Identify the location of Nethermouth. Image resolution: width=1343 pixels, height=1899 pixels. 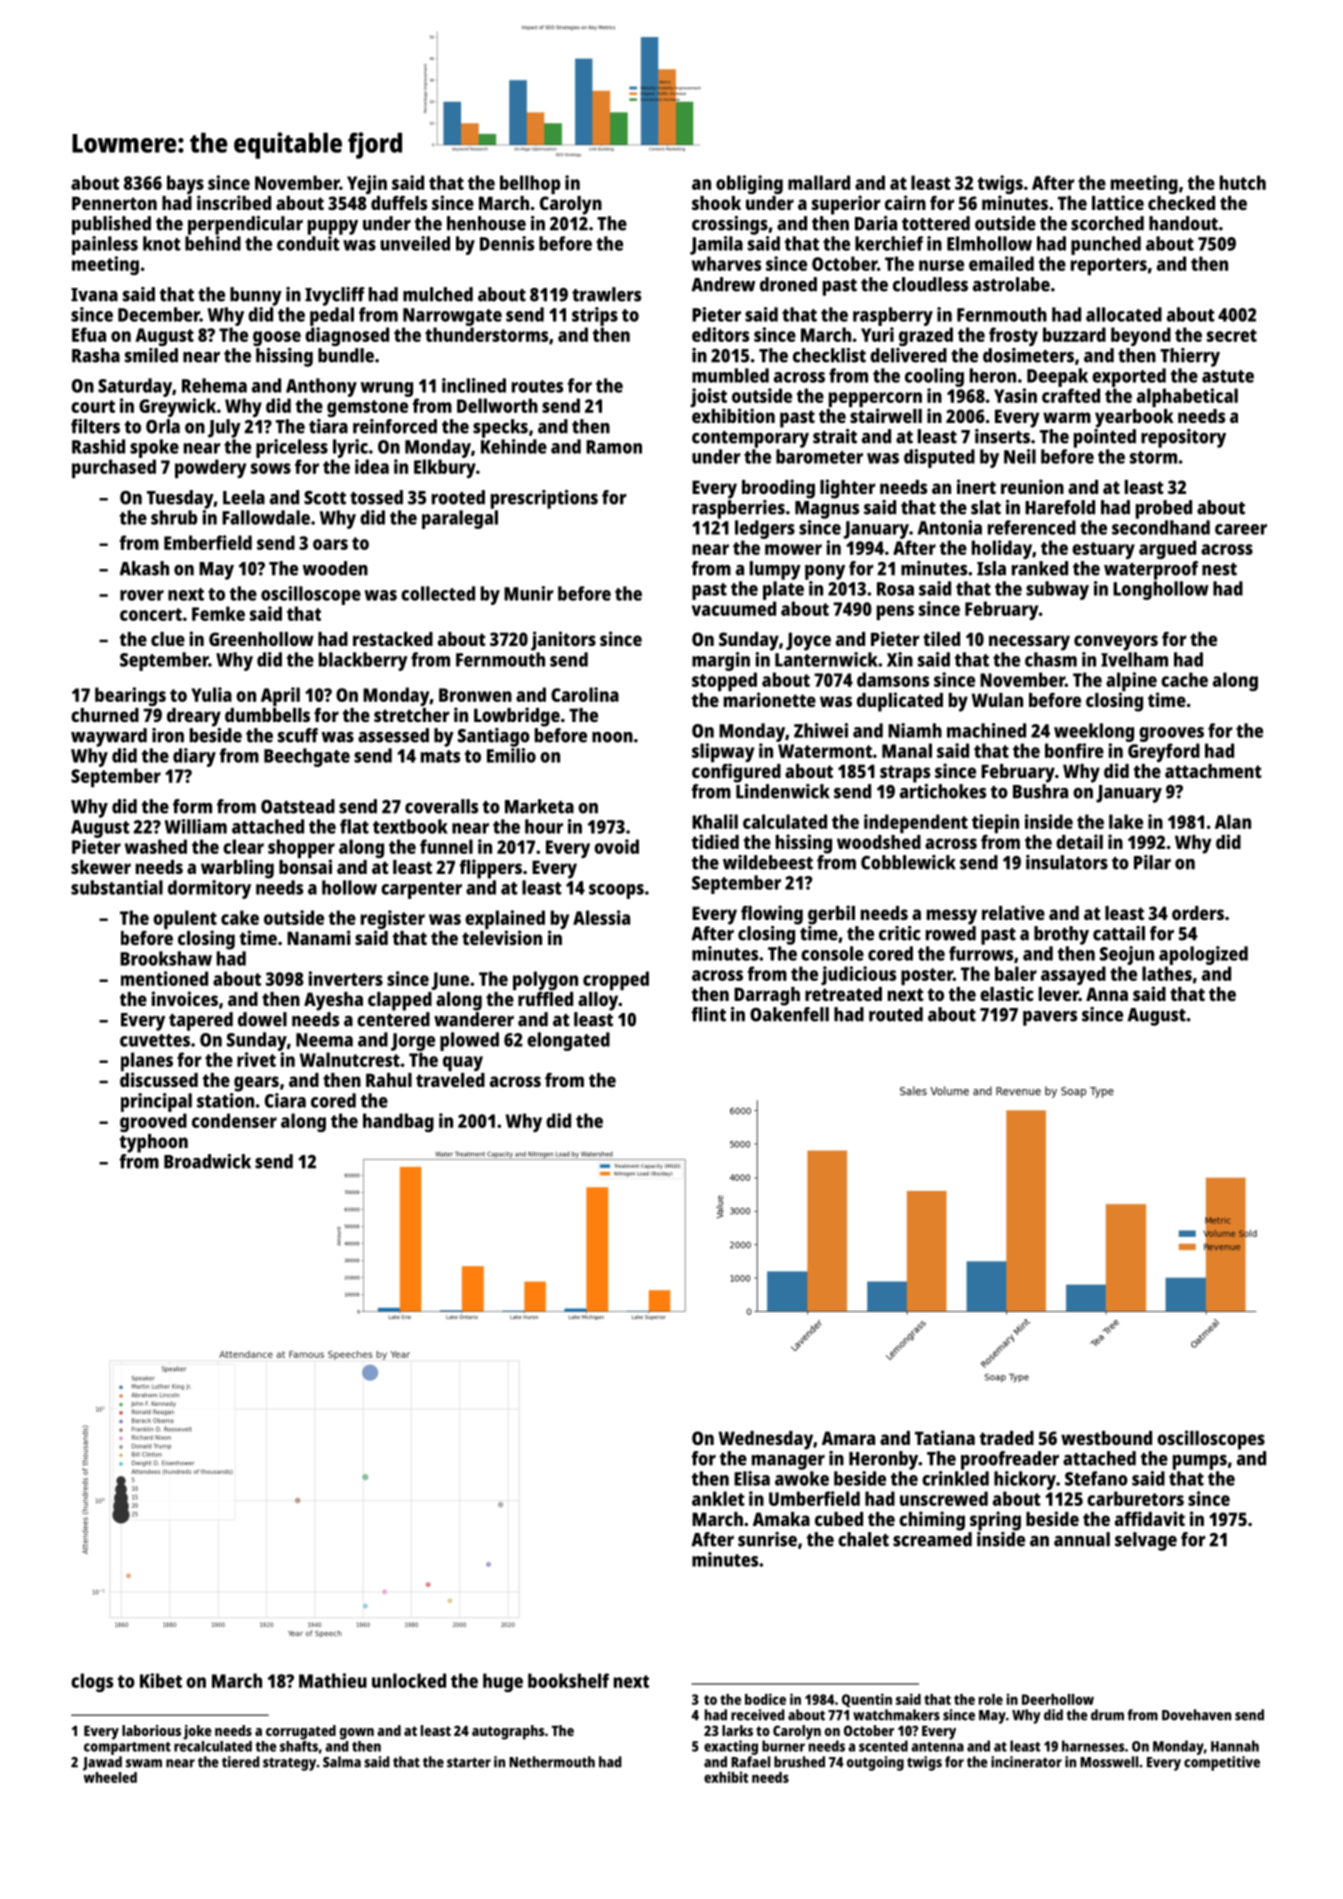
(552, 1762).
